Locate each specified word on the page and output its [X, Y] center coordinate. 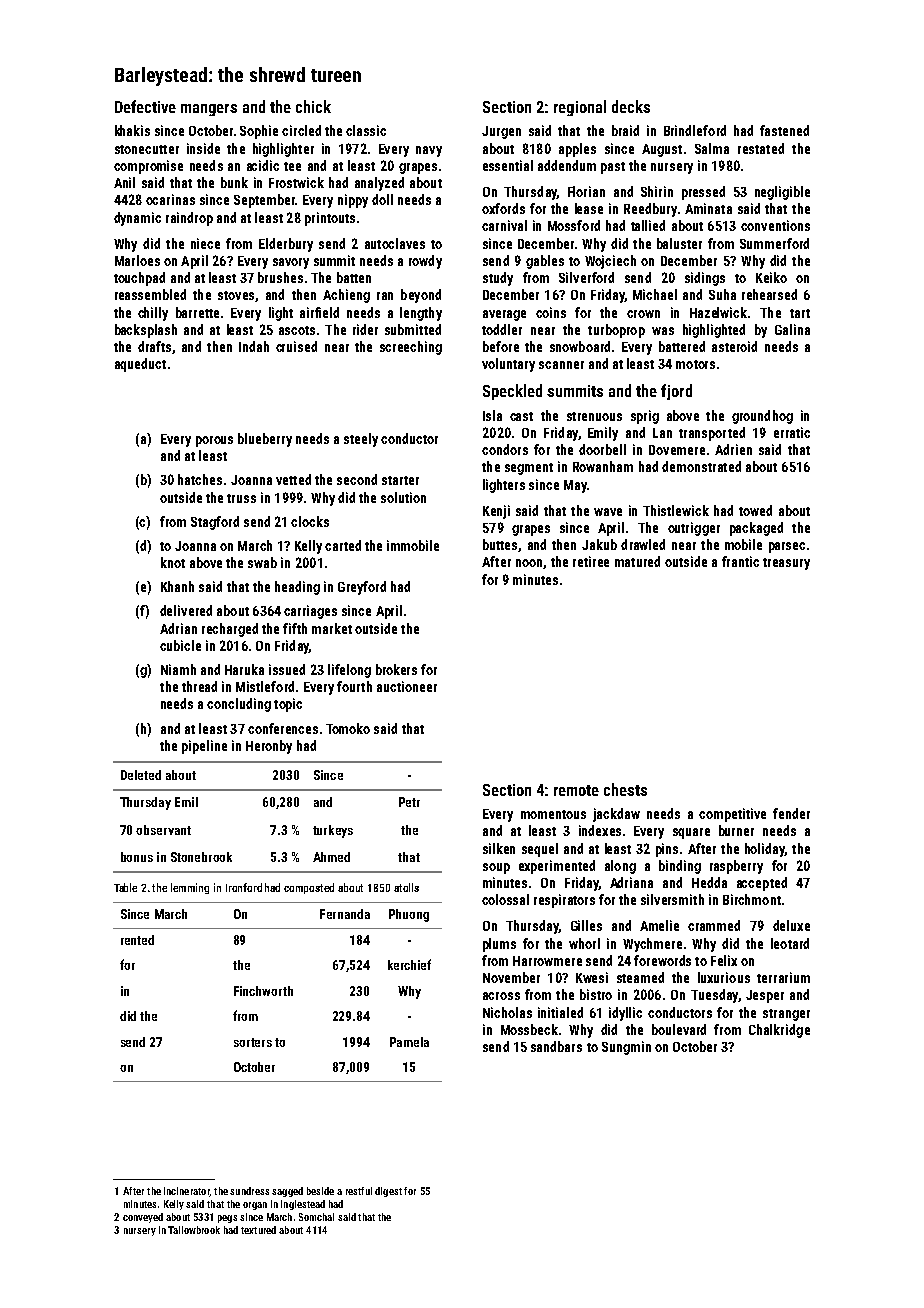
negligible [782, 193]
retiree [591, 561]
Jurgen [501, 132]
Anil [124, 182]
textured [258, 1230]
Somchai [316, 1217]
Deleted [141, 775]
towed [755, 510]
